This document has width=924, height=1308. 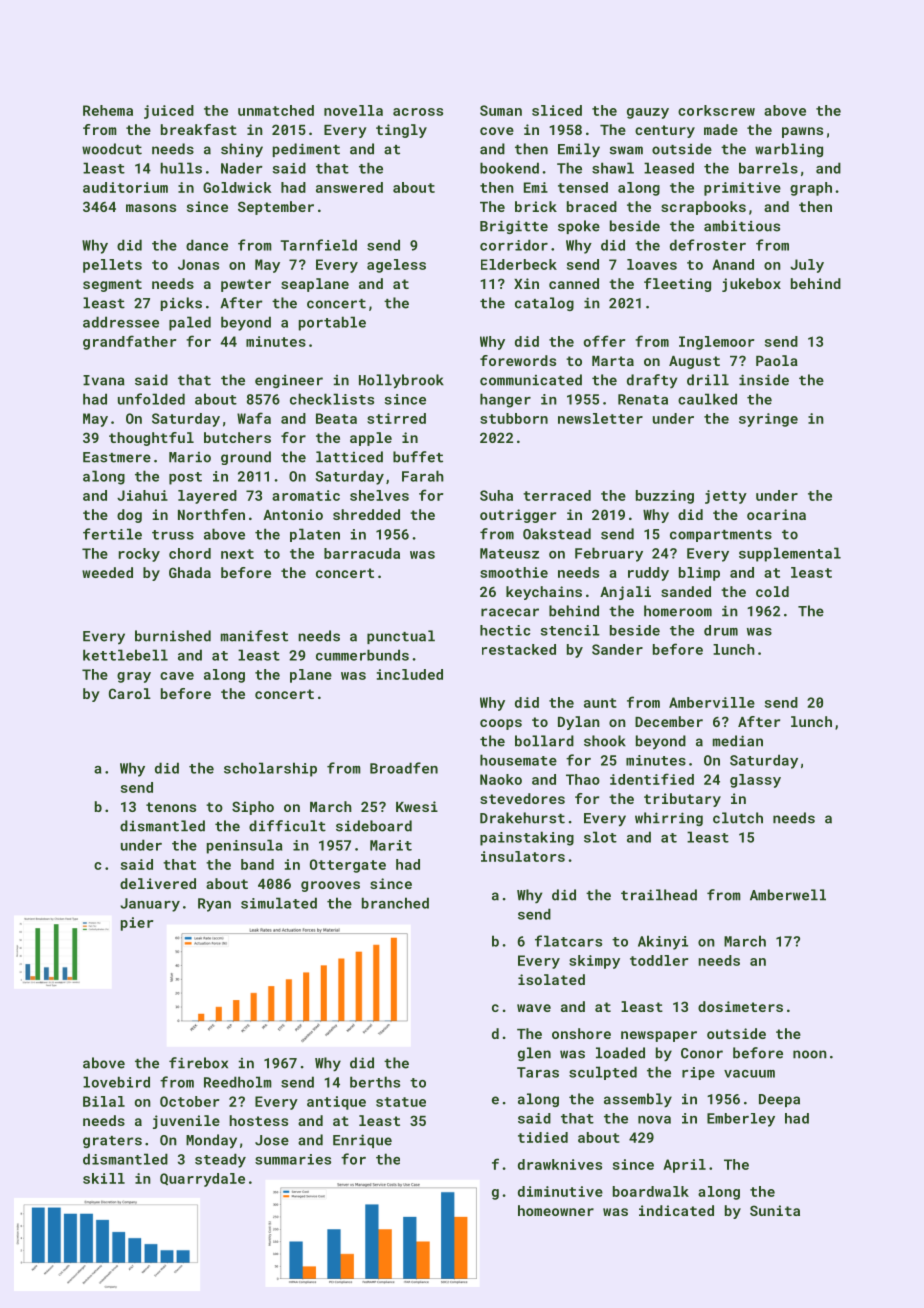 I want to click on homeowner, so click(x=556, y=1210).
